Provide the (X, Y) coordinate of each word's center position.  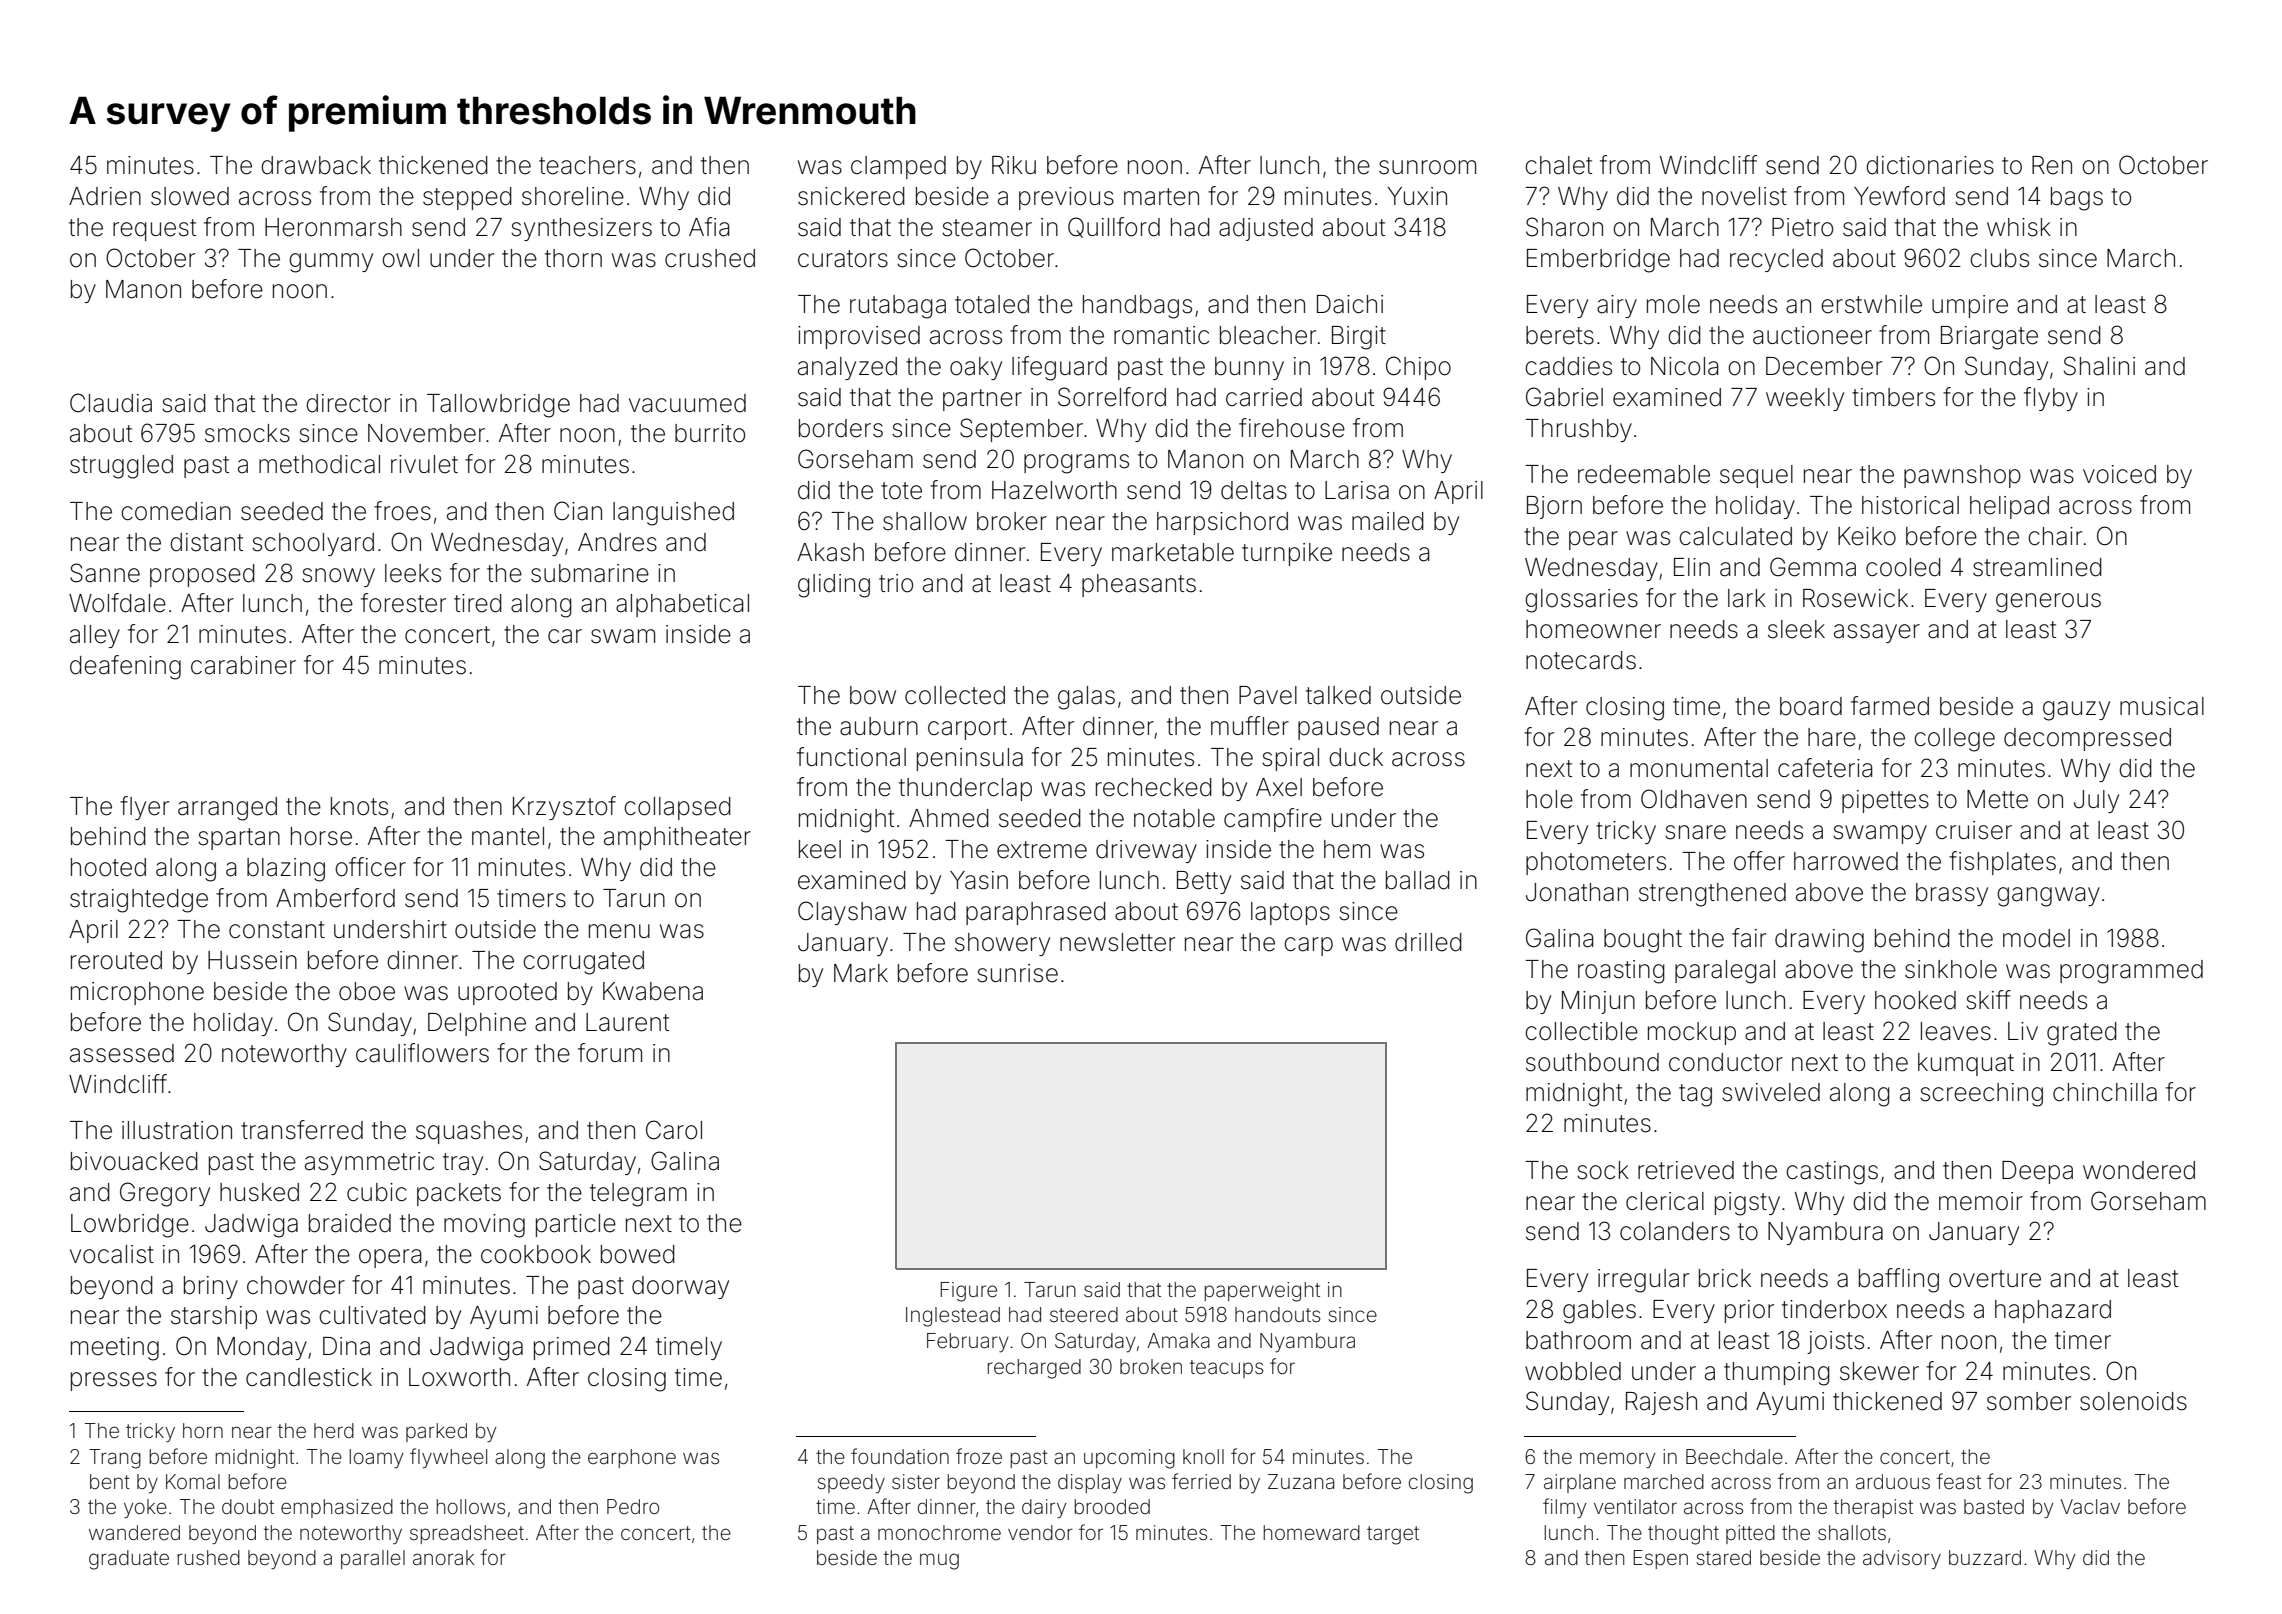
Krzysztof (564, 808)
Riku (1014, 165)
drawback (316, 165)
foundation (900, 1456)
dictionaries (1930, 165)
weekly (1805, 399)
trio (896, 583)
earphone (632, 1458)
